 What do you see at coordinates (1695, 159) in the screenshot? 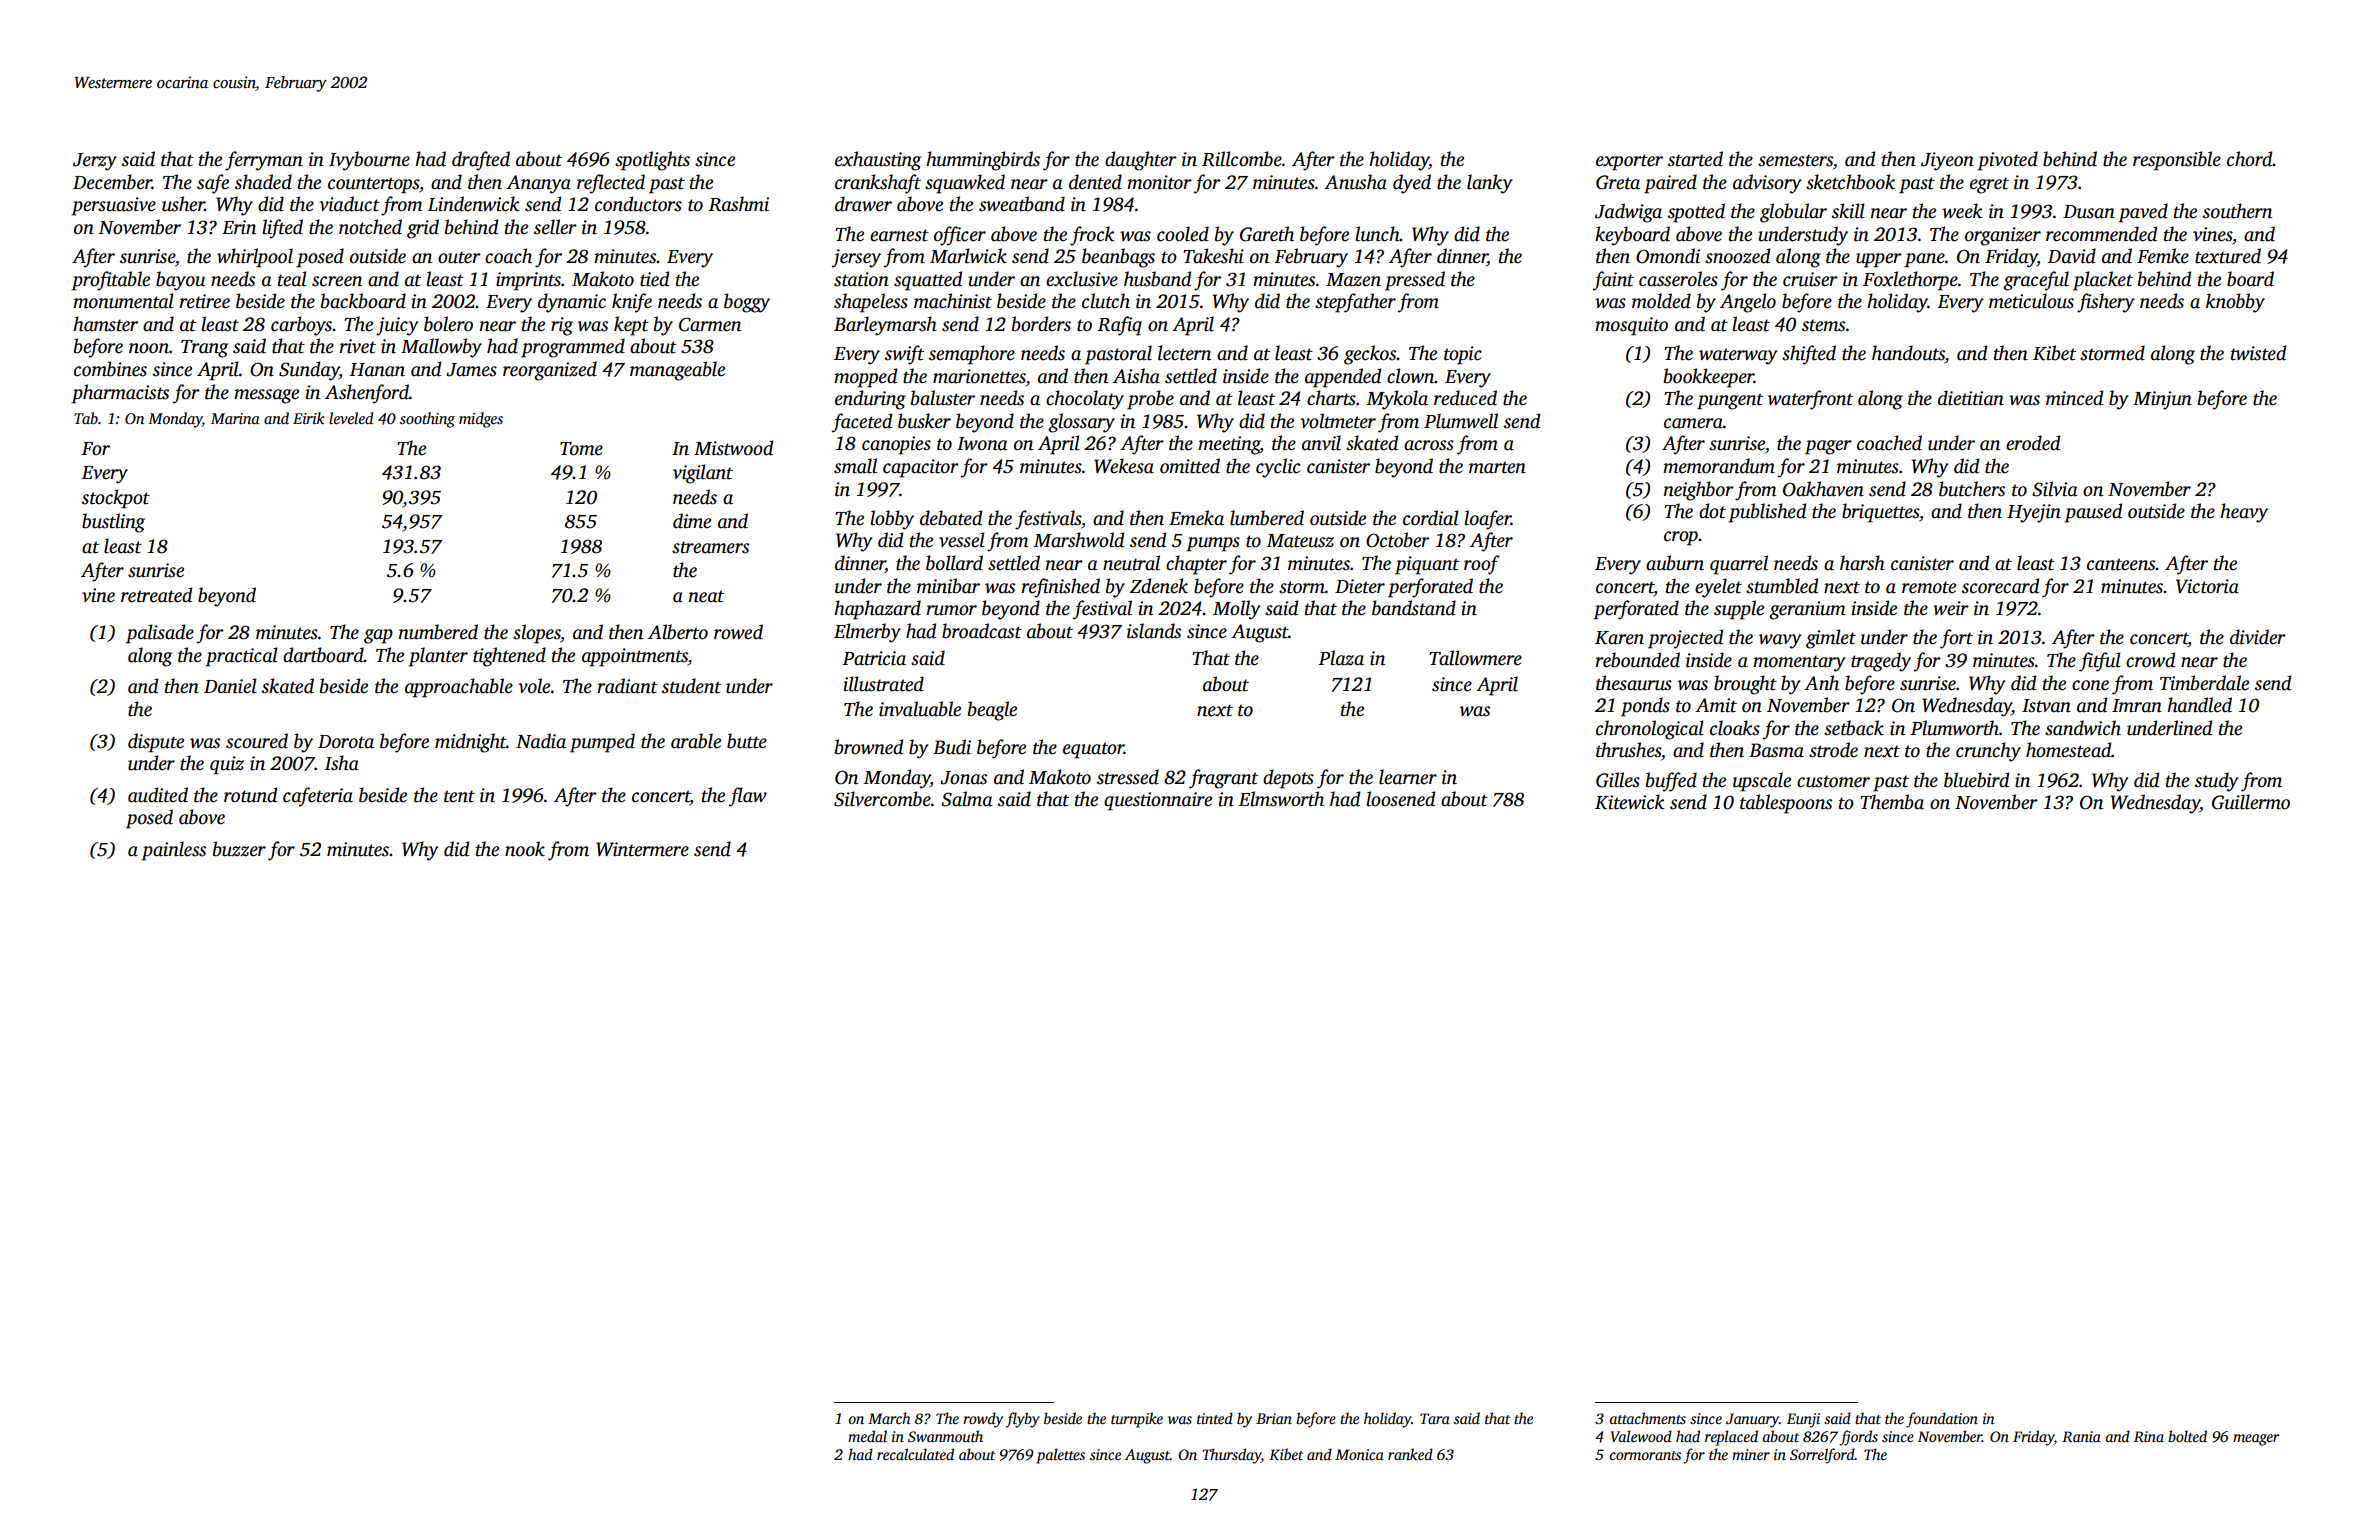
I see `started` at bounding box center [1695, 159].
